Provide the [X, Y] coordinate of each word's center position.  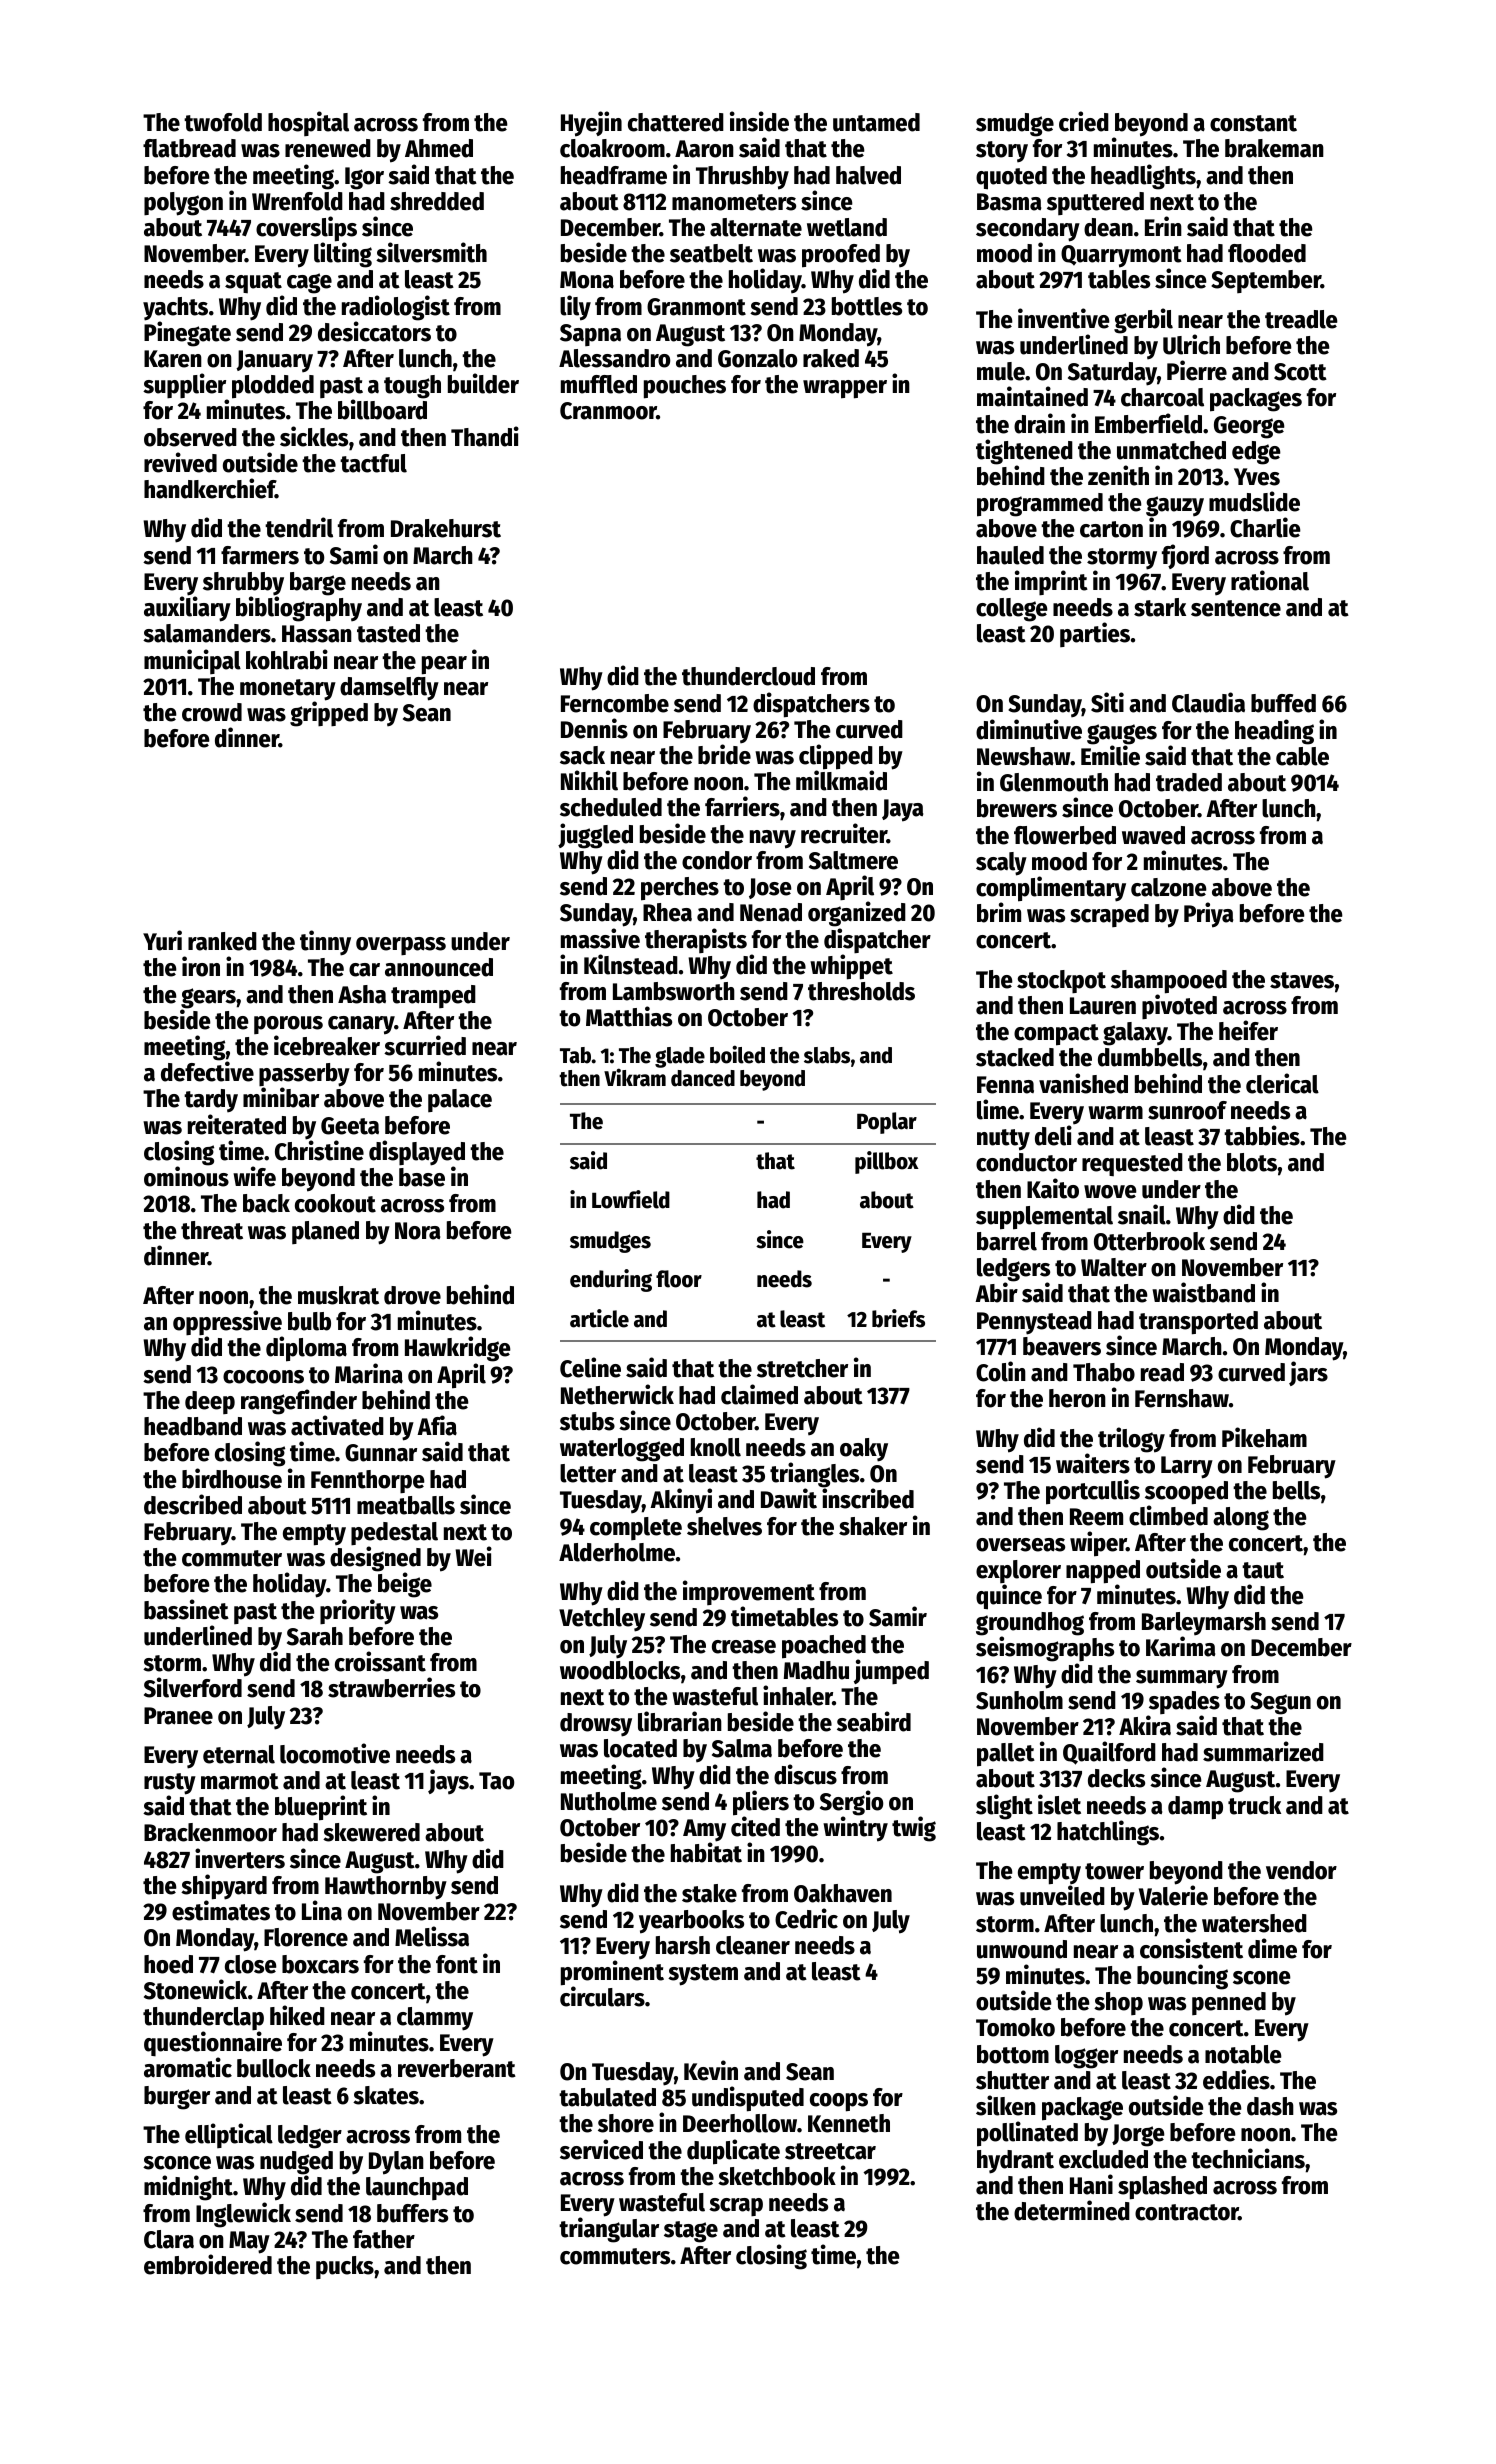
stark [1160, 607]
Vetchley [602, 1620]
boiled [737, 1054]
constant [1253, 123]
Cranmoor [608, 411]
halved [868, 175]
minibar [281, 1098]
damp [1195, 1808]
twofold [223, 122]
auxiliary [187, 609]
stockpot [1061, 981]
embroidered [208, 2264]
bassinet [186, 1609]
